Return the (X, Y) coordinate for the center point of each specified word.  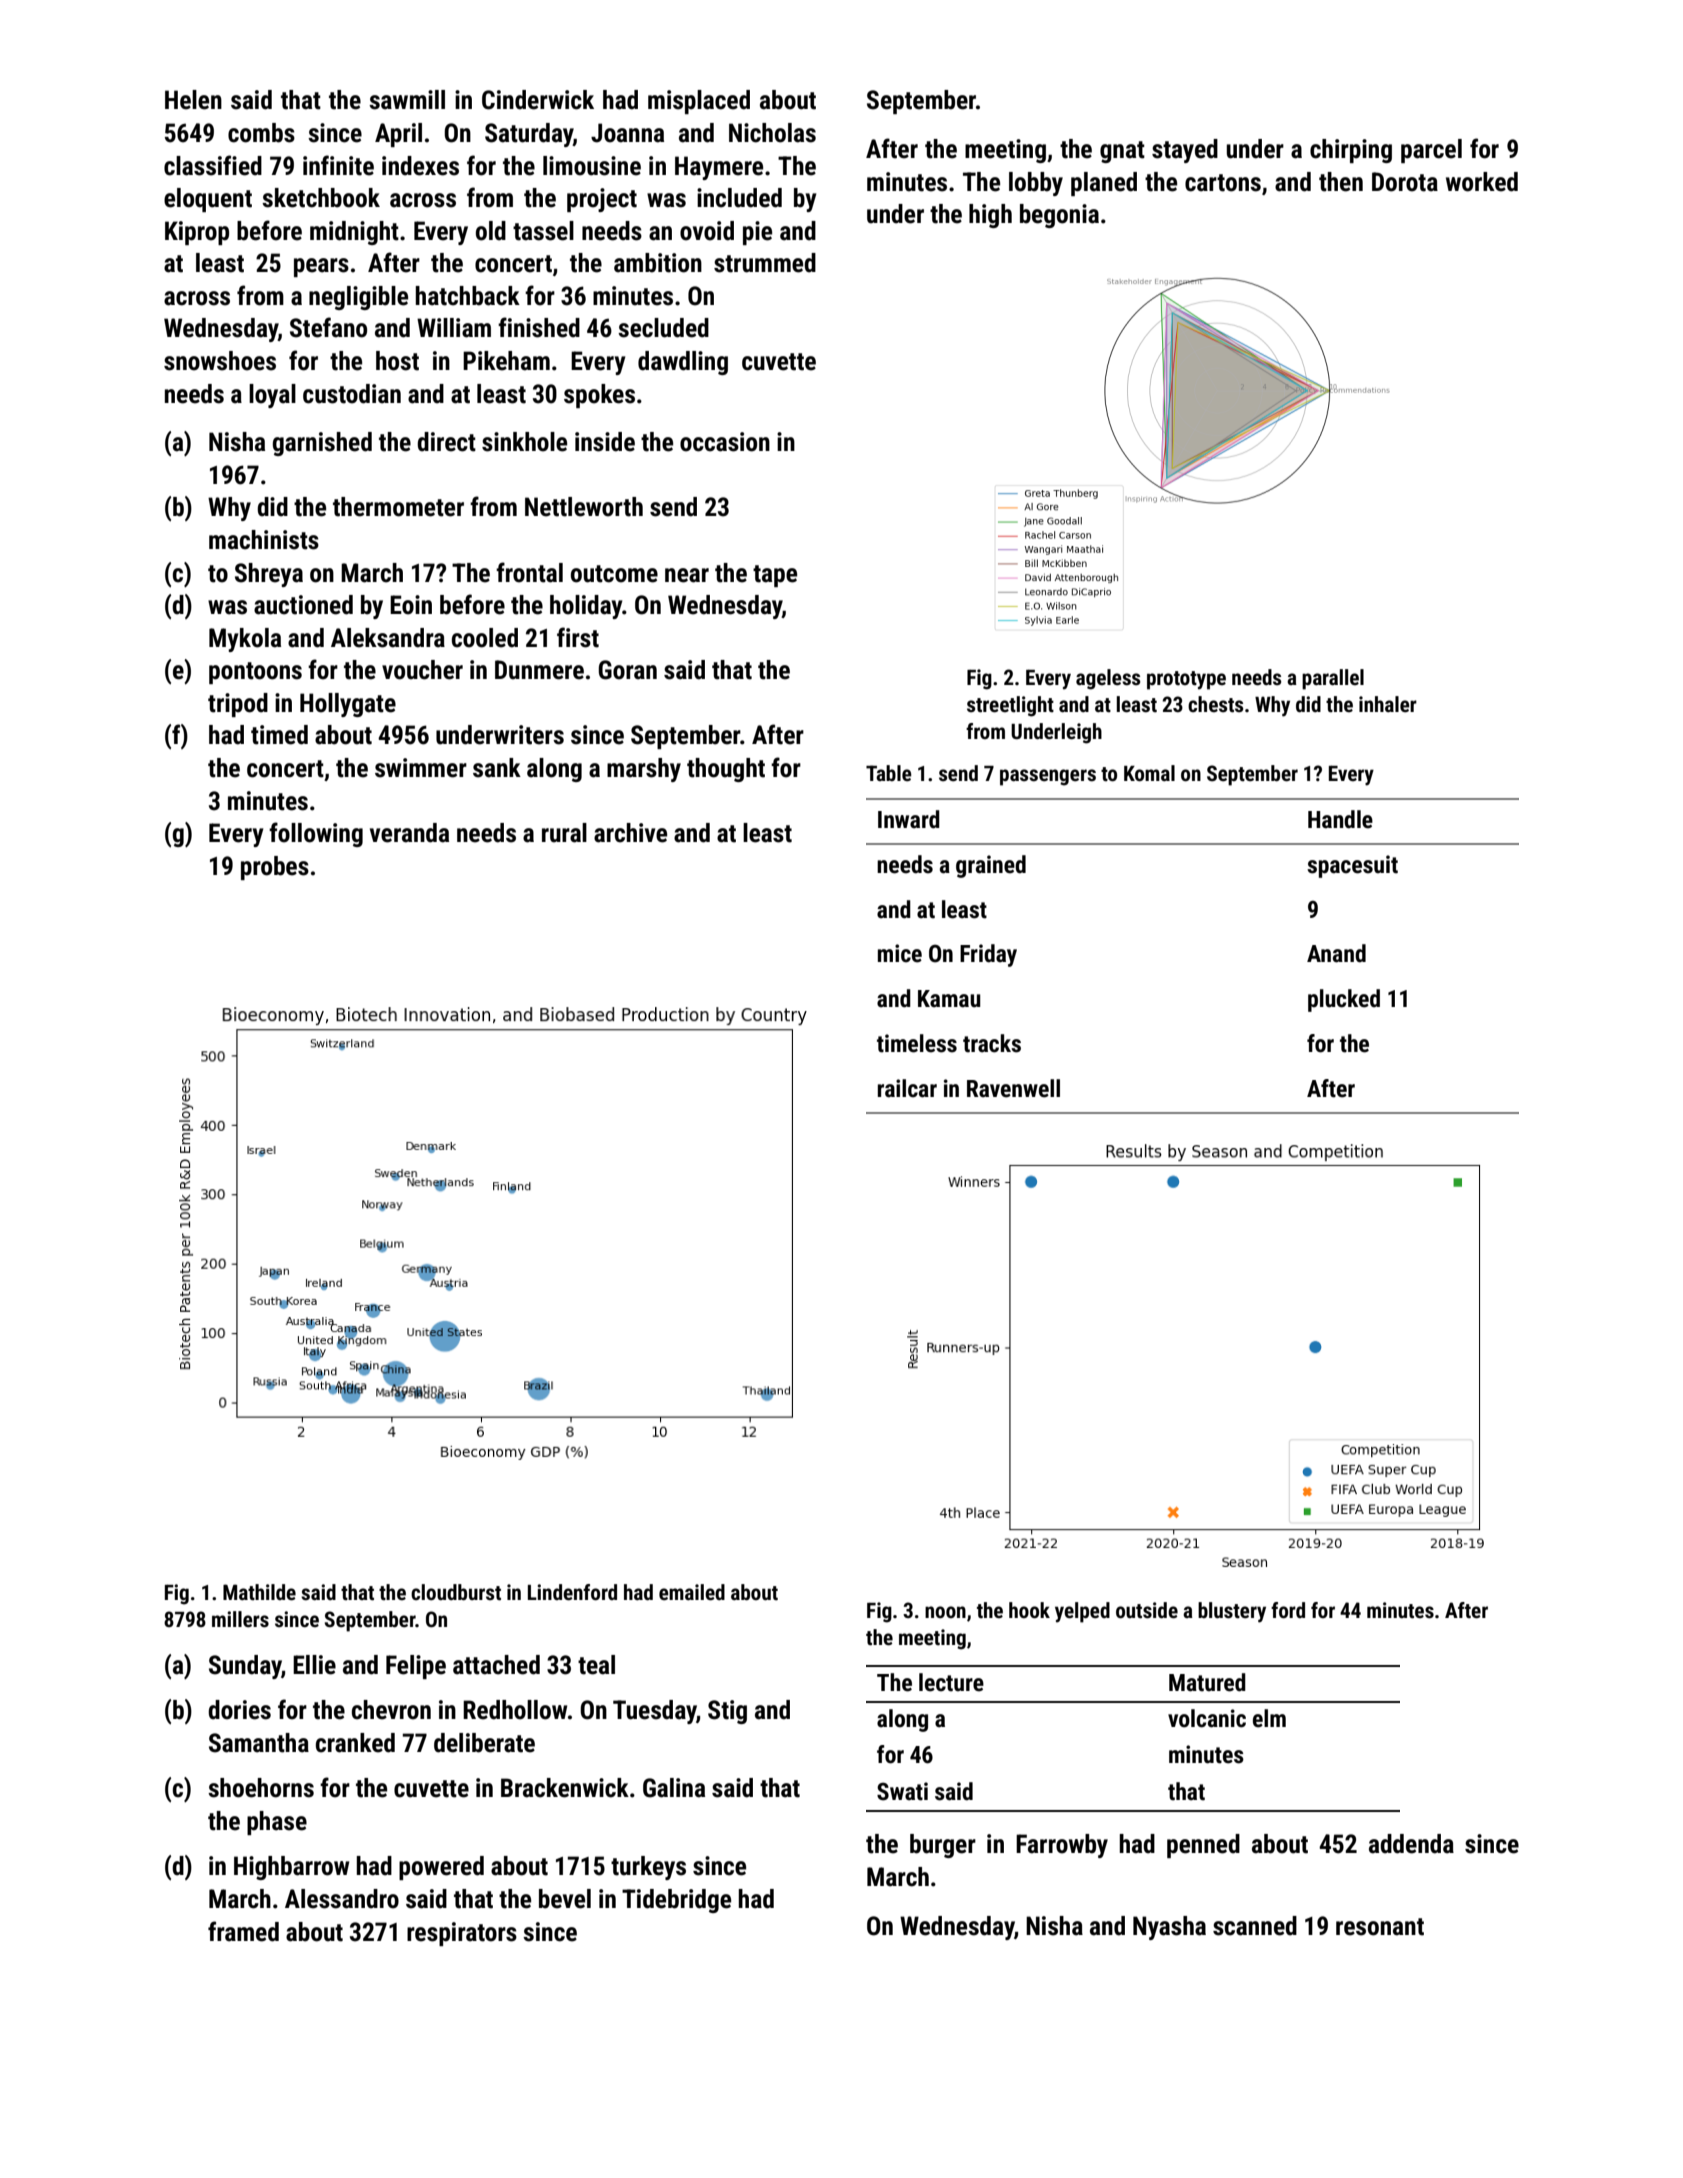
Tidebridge (676, 1901)
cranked (355, 1743)
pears (321, 267)
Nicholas (772, 133)
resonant (1380, 1927)
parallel (1333, 679)
